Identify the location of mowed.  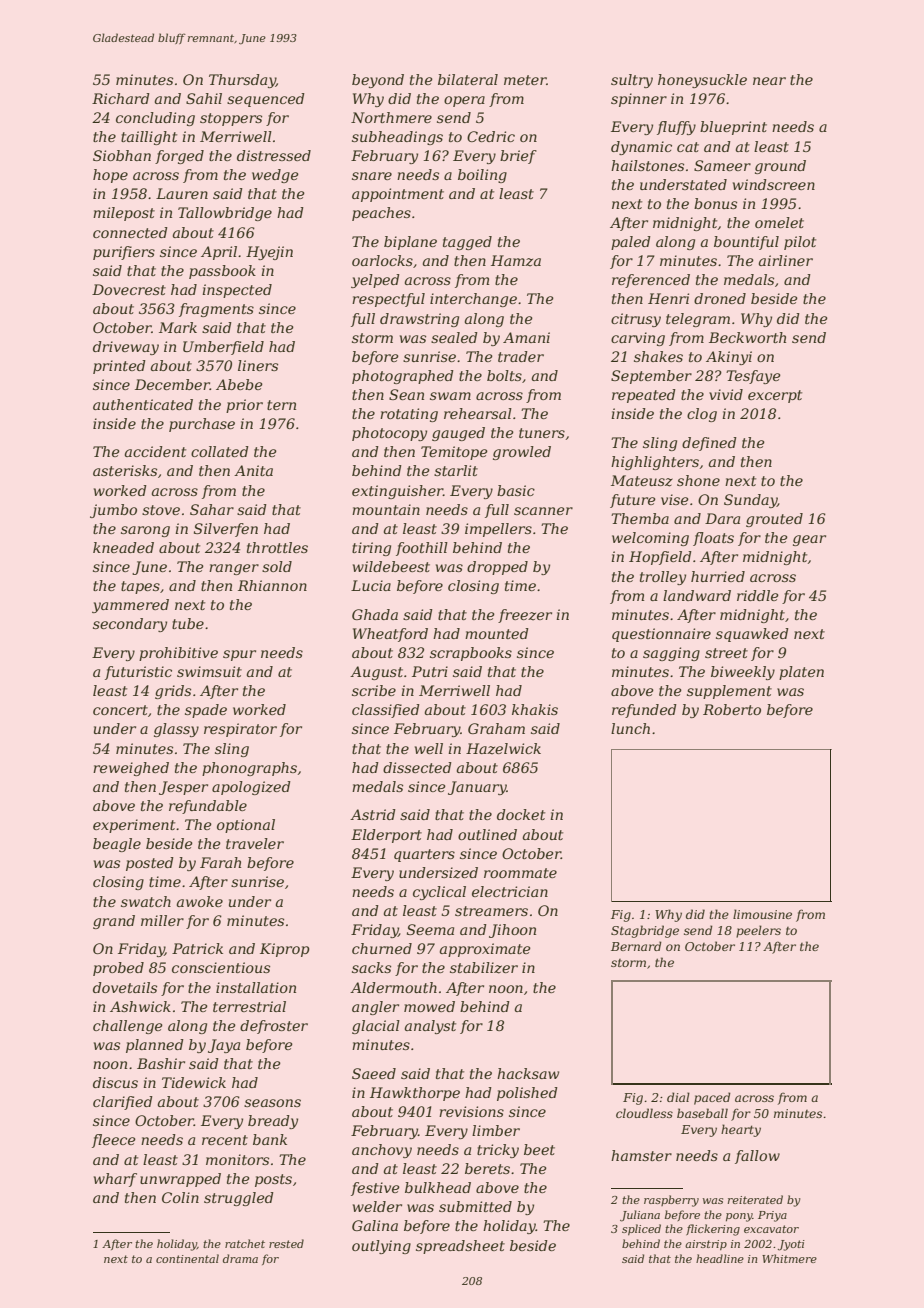
(429, 1006).
